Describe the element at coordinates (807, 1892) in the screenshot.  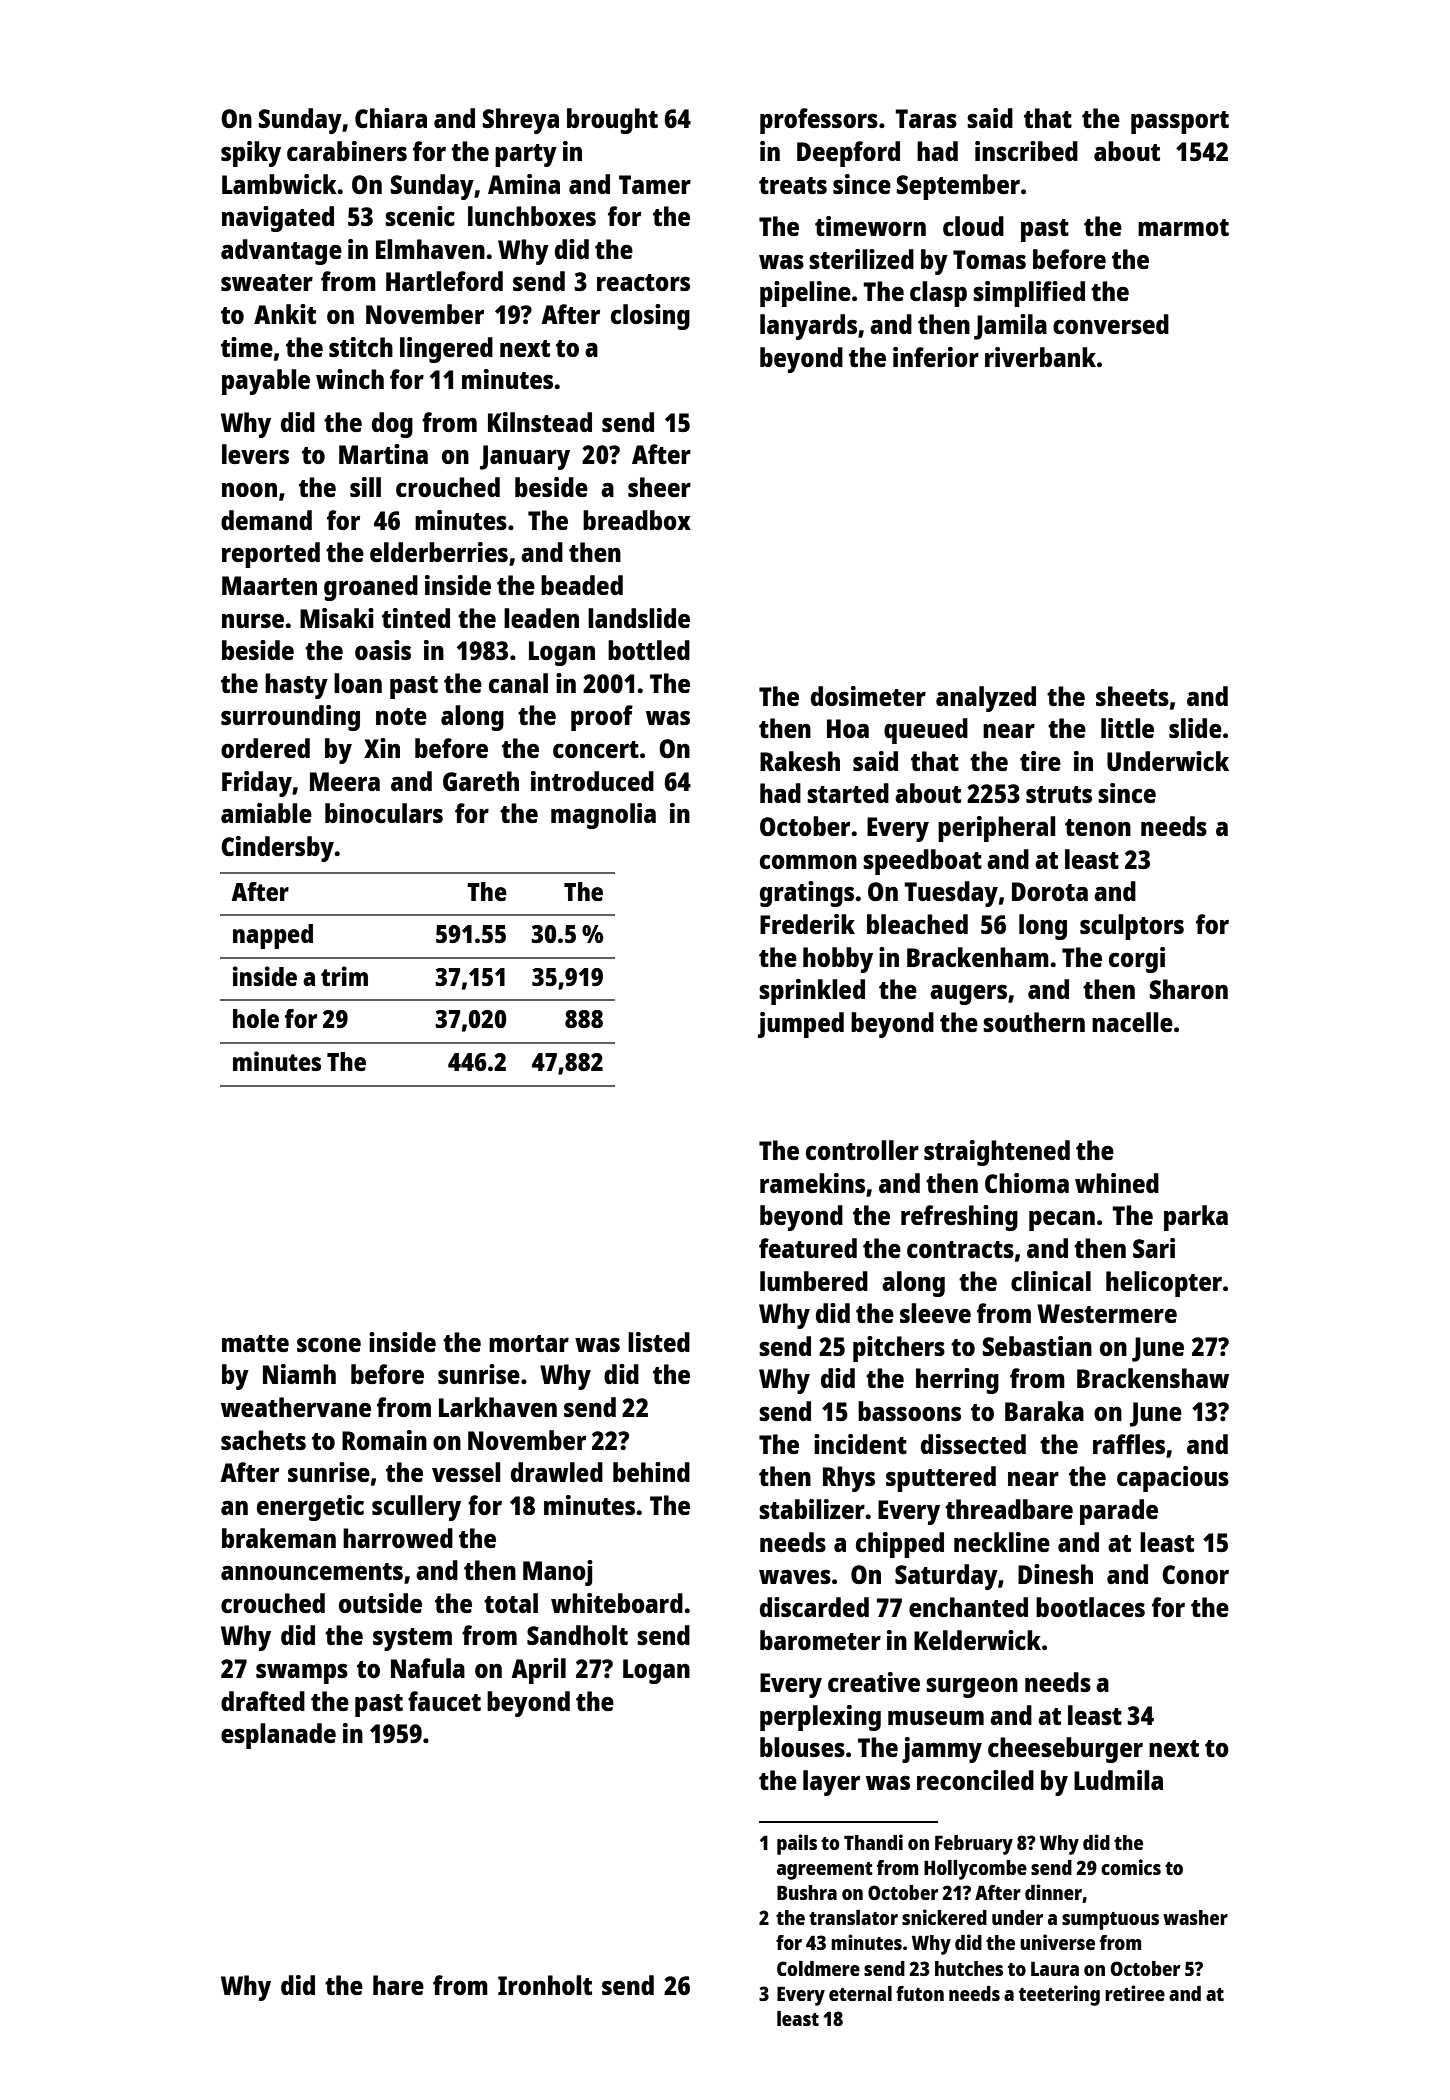
I see `Bushra` at that location.
